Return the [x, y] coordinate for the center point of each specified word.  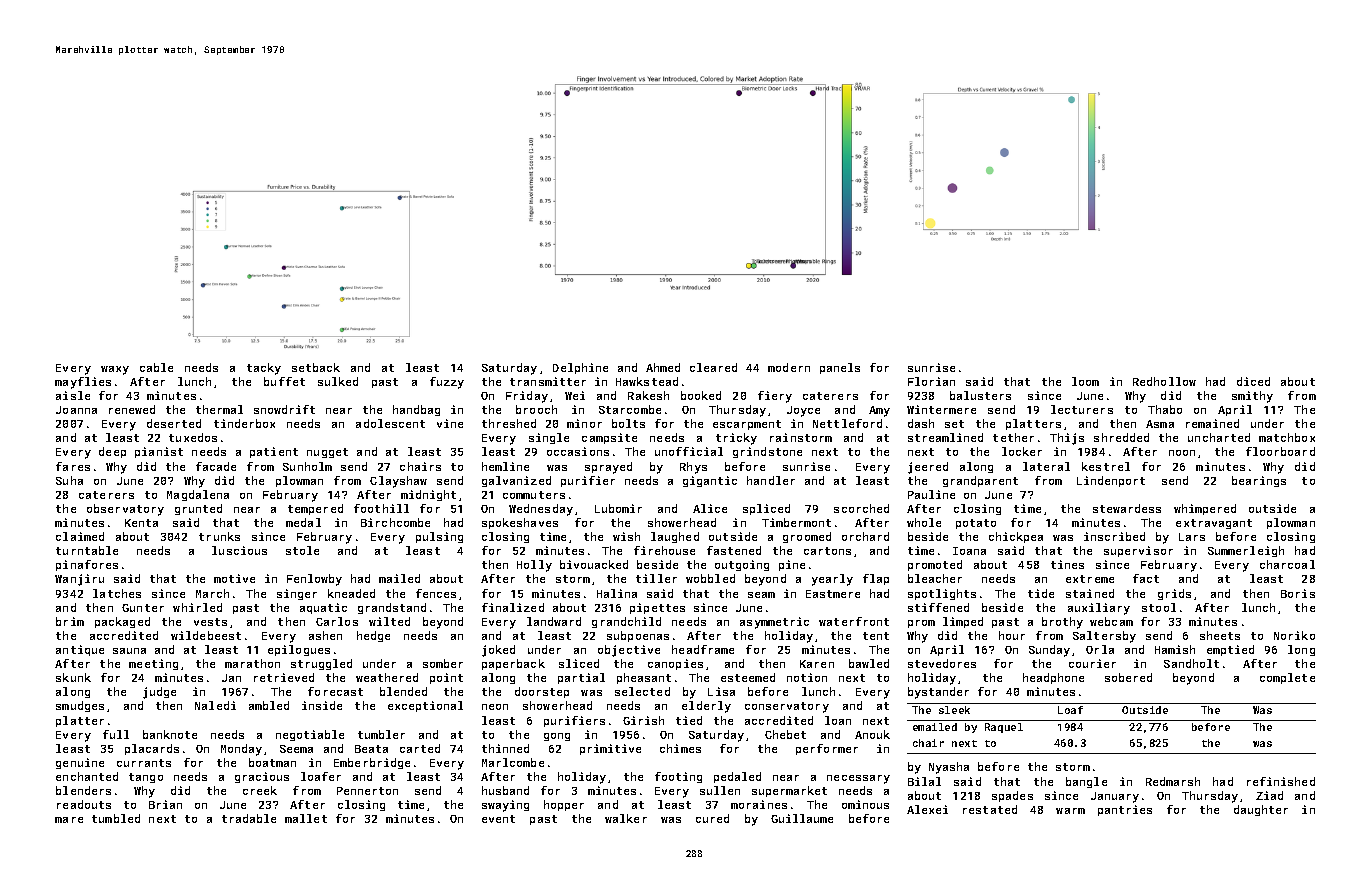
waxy [115, 370]
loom [1085, 381]
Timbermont [796, 522]
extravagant [1214, 524]
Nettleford [847, 423]
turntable [87, 550]
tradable [249, 818]
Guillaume [802, 818]
